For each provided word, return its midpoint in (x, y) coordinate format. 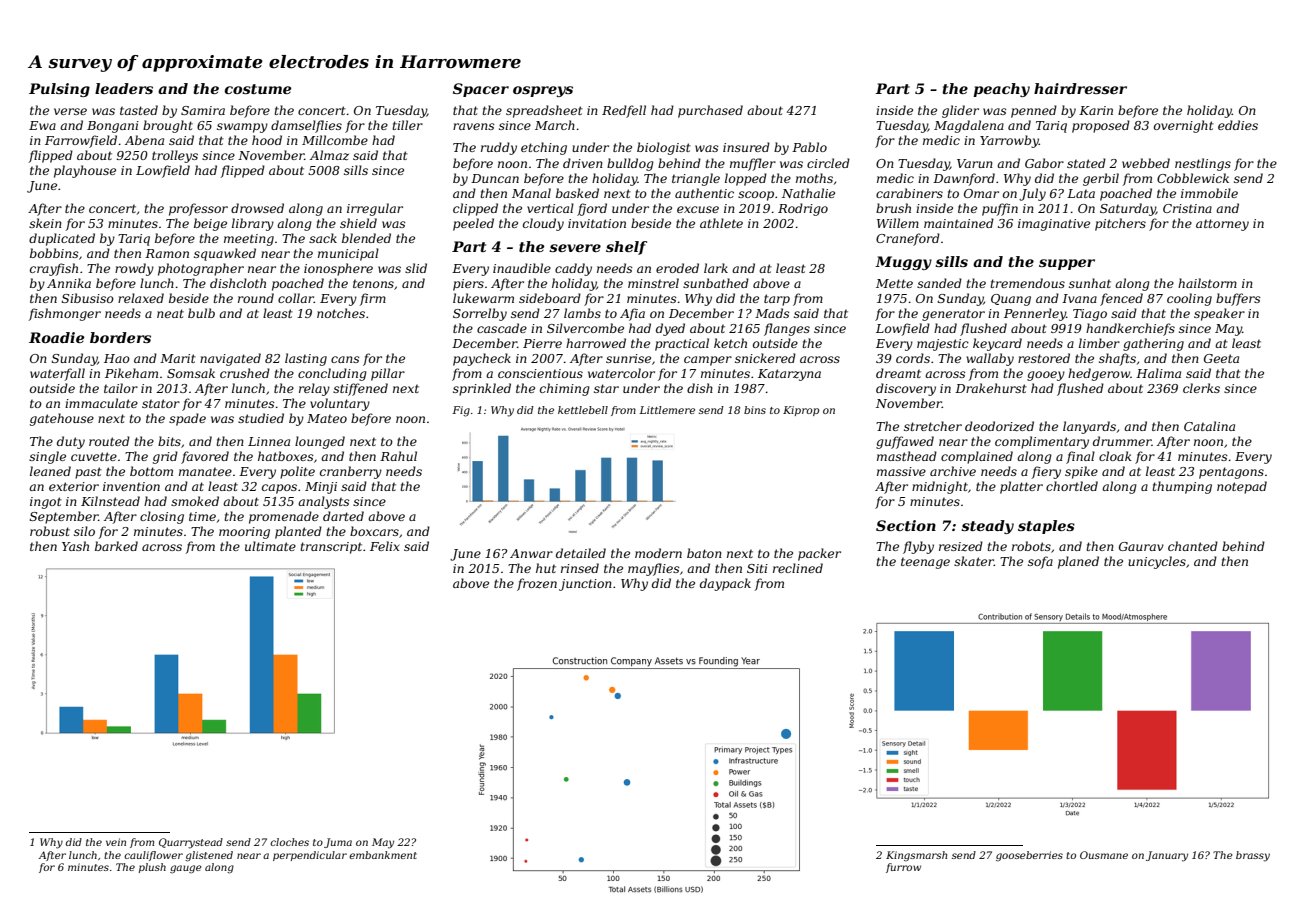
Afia (632, 314)
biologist (664, 148)
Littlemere (667, 410)
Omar (981, 193)
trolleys (175, 156)
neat (170, 313)
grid (165, 457)
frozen (537, 584)
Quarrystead (191, 843)
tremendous (1027, 283)
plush (152, 868)
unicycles (1157, 562)
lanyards (1089, 427)
